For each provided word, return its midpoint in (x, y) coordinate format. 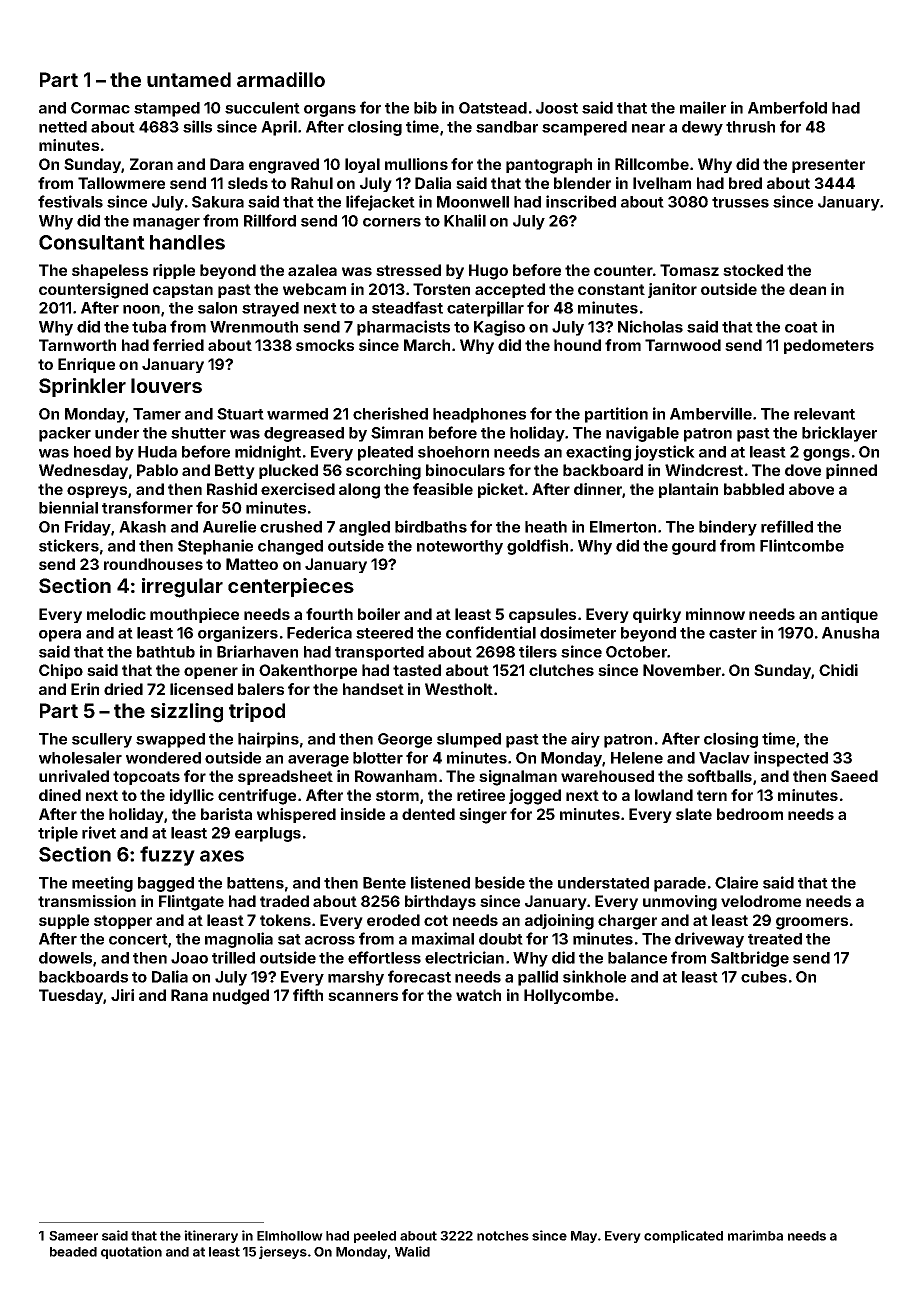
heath (546, 527)
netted (63, 127)
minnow (715, 614)
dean (807, 289)
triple (58, 834)
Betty (235, 471)
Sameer (73, 1236)
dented (428, 814)
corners (392, 222)
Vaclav (724, 758)
